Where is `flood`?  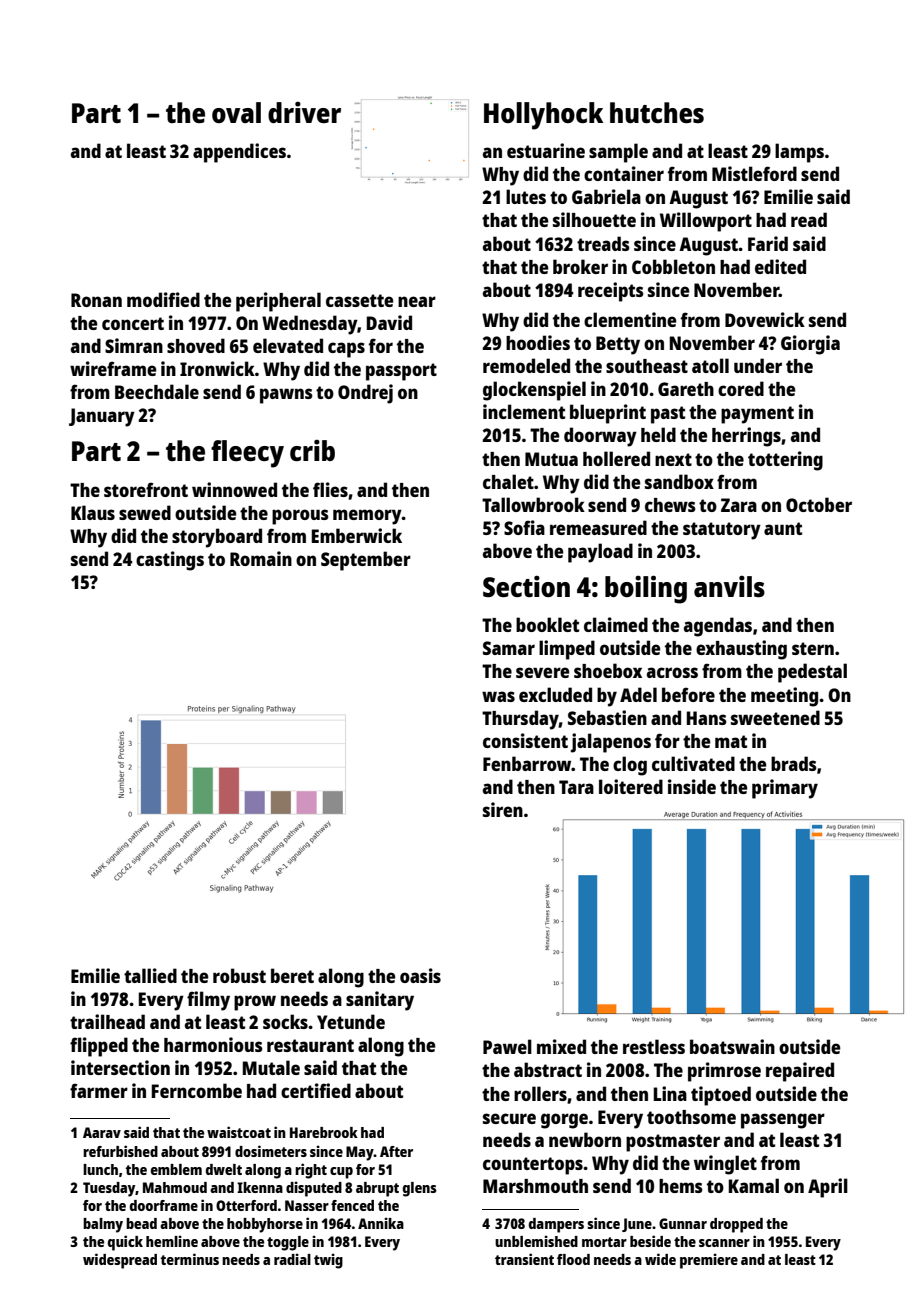
flood is located at coordinates (573, 1259).
